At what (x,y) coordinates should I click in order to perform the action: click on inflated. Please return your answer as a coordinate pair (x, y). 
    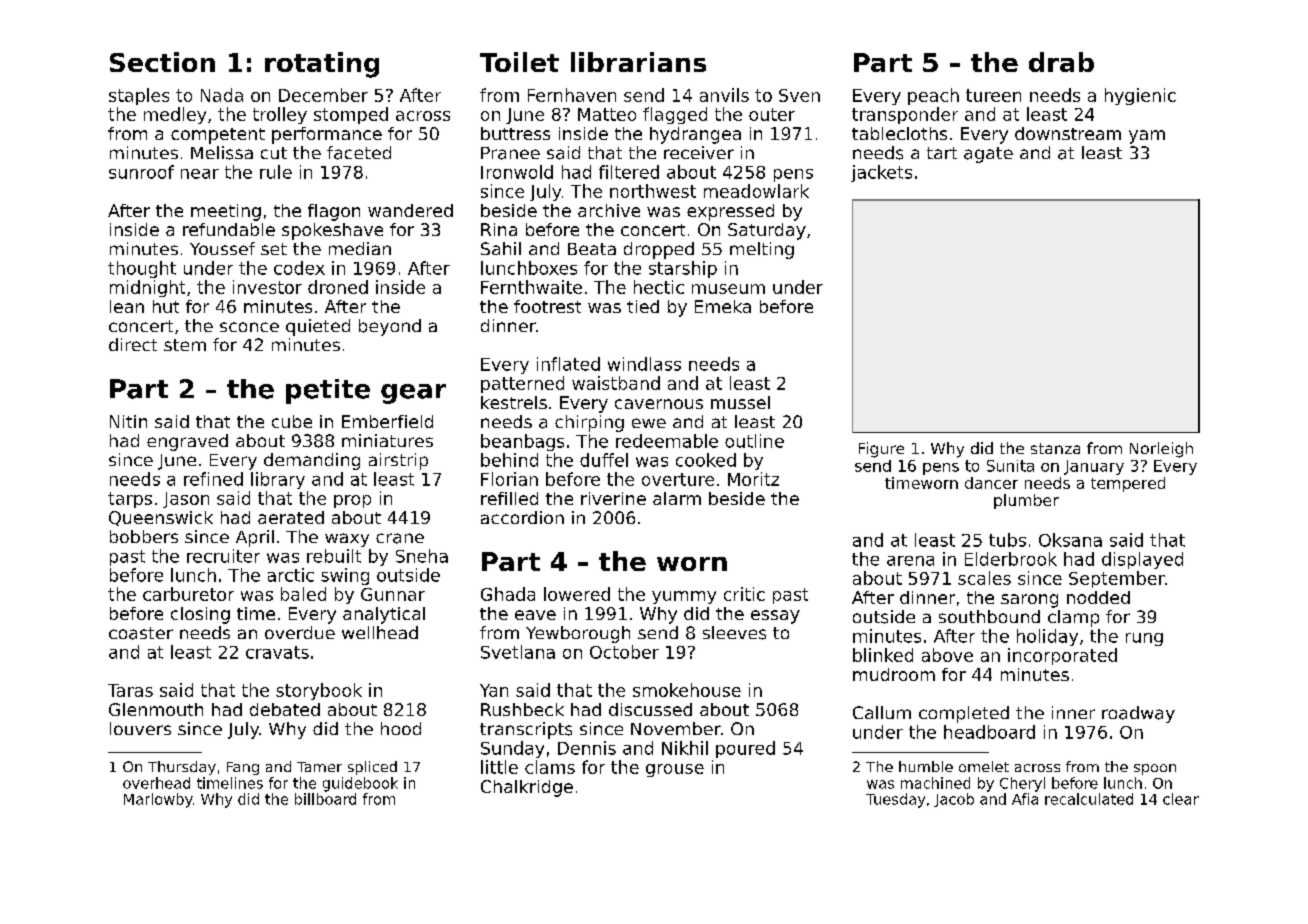
    Looking at the image, I should click on (568, 364).
